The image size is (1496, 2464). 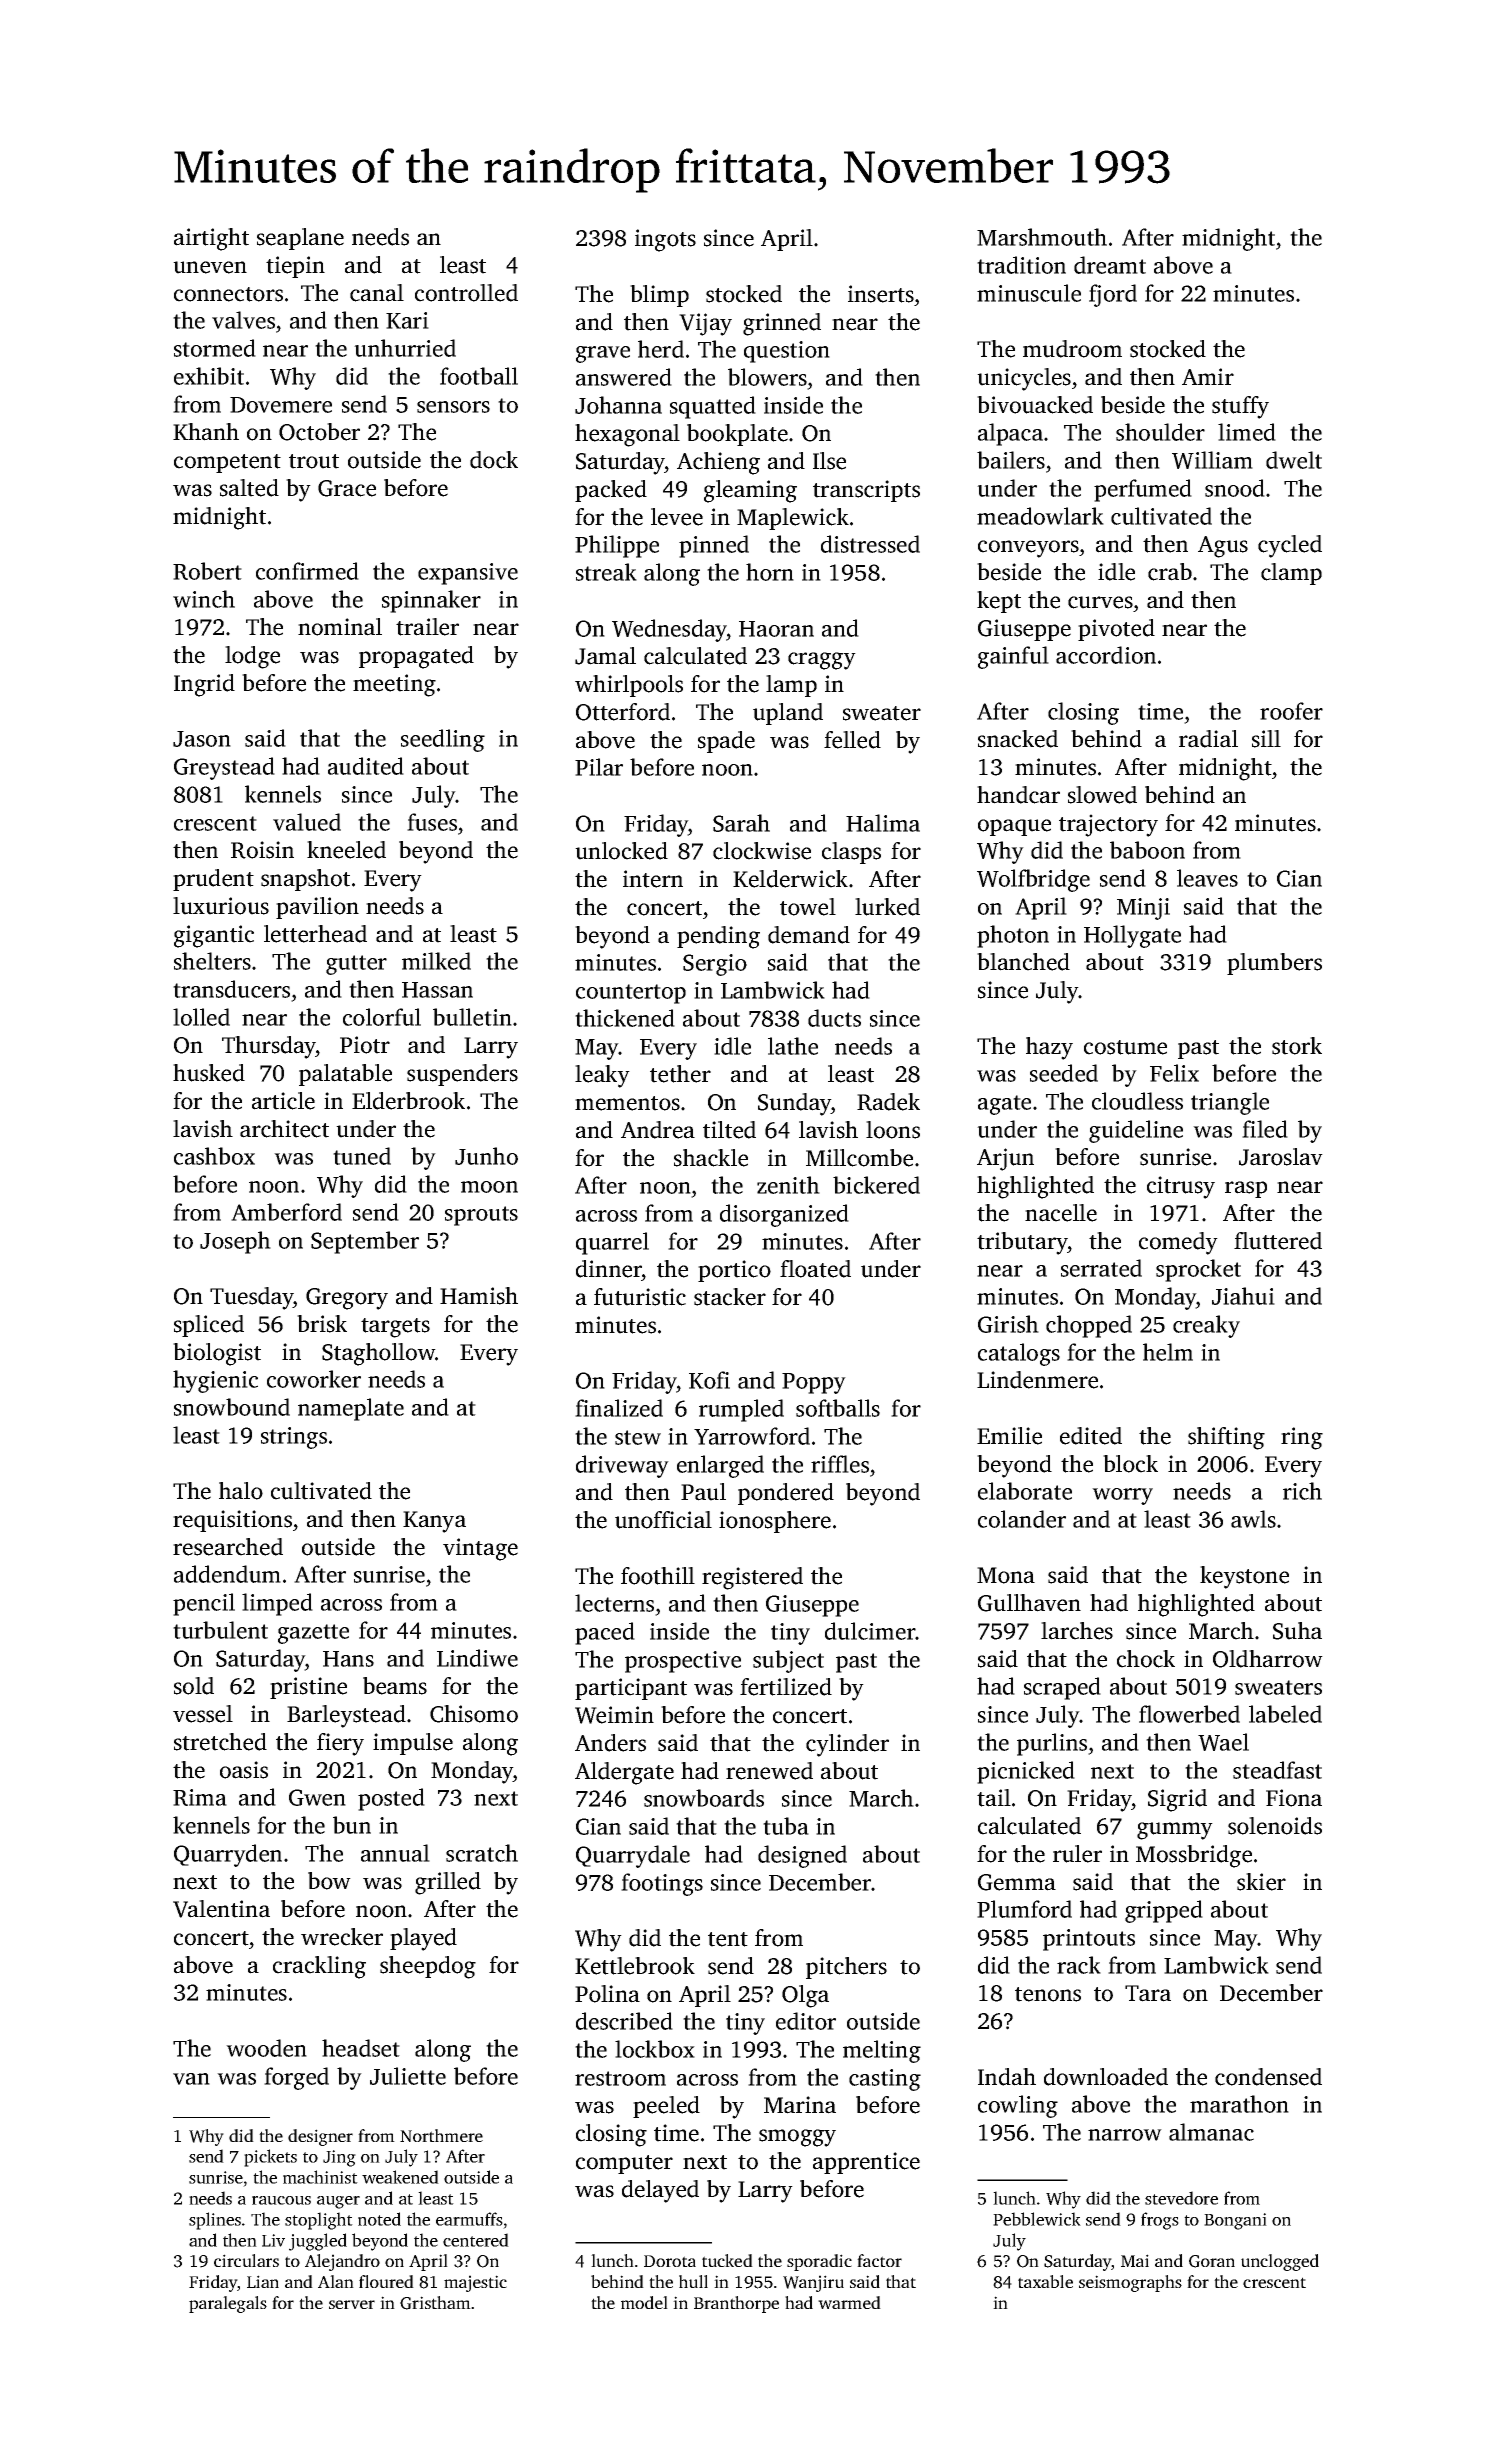 I want to click on ionosphere, so click(x=775, y=1522).
